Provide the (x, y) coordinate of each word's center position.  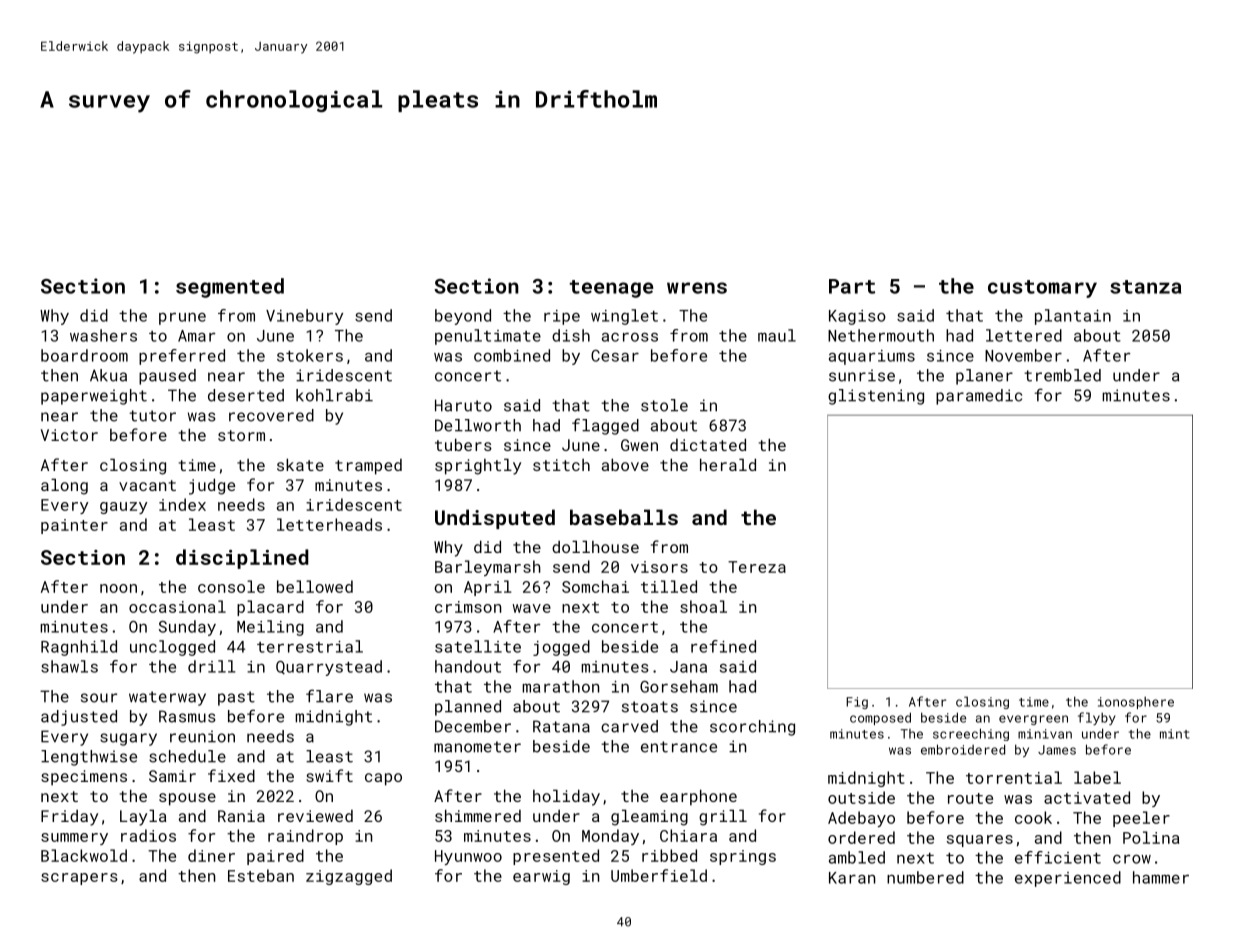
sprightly (478, 467)
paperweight (94, 397)
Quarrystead (329, 668)
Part (852, 286)
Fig (857, 703)
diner (211, 855)
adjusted (79, 718)
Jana (688, 667)
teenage (611, 289)
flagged (605, 426)
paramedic (979, 397)
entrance (679, 747)
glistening (876, 397)
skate (300, 465)
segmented (230, 288)
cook (1033, 817)
